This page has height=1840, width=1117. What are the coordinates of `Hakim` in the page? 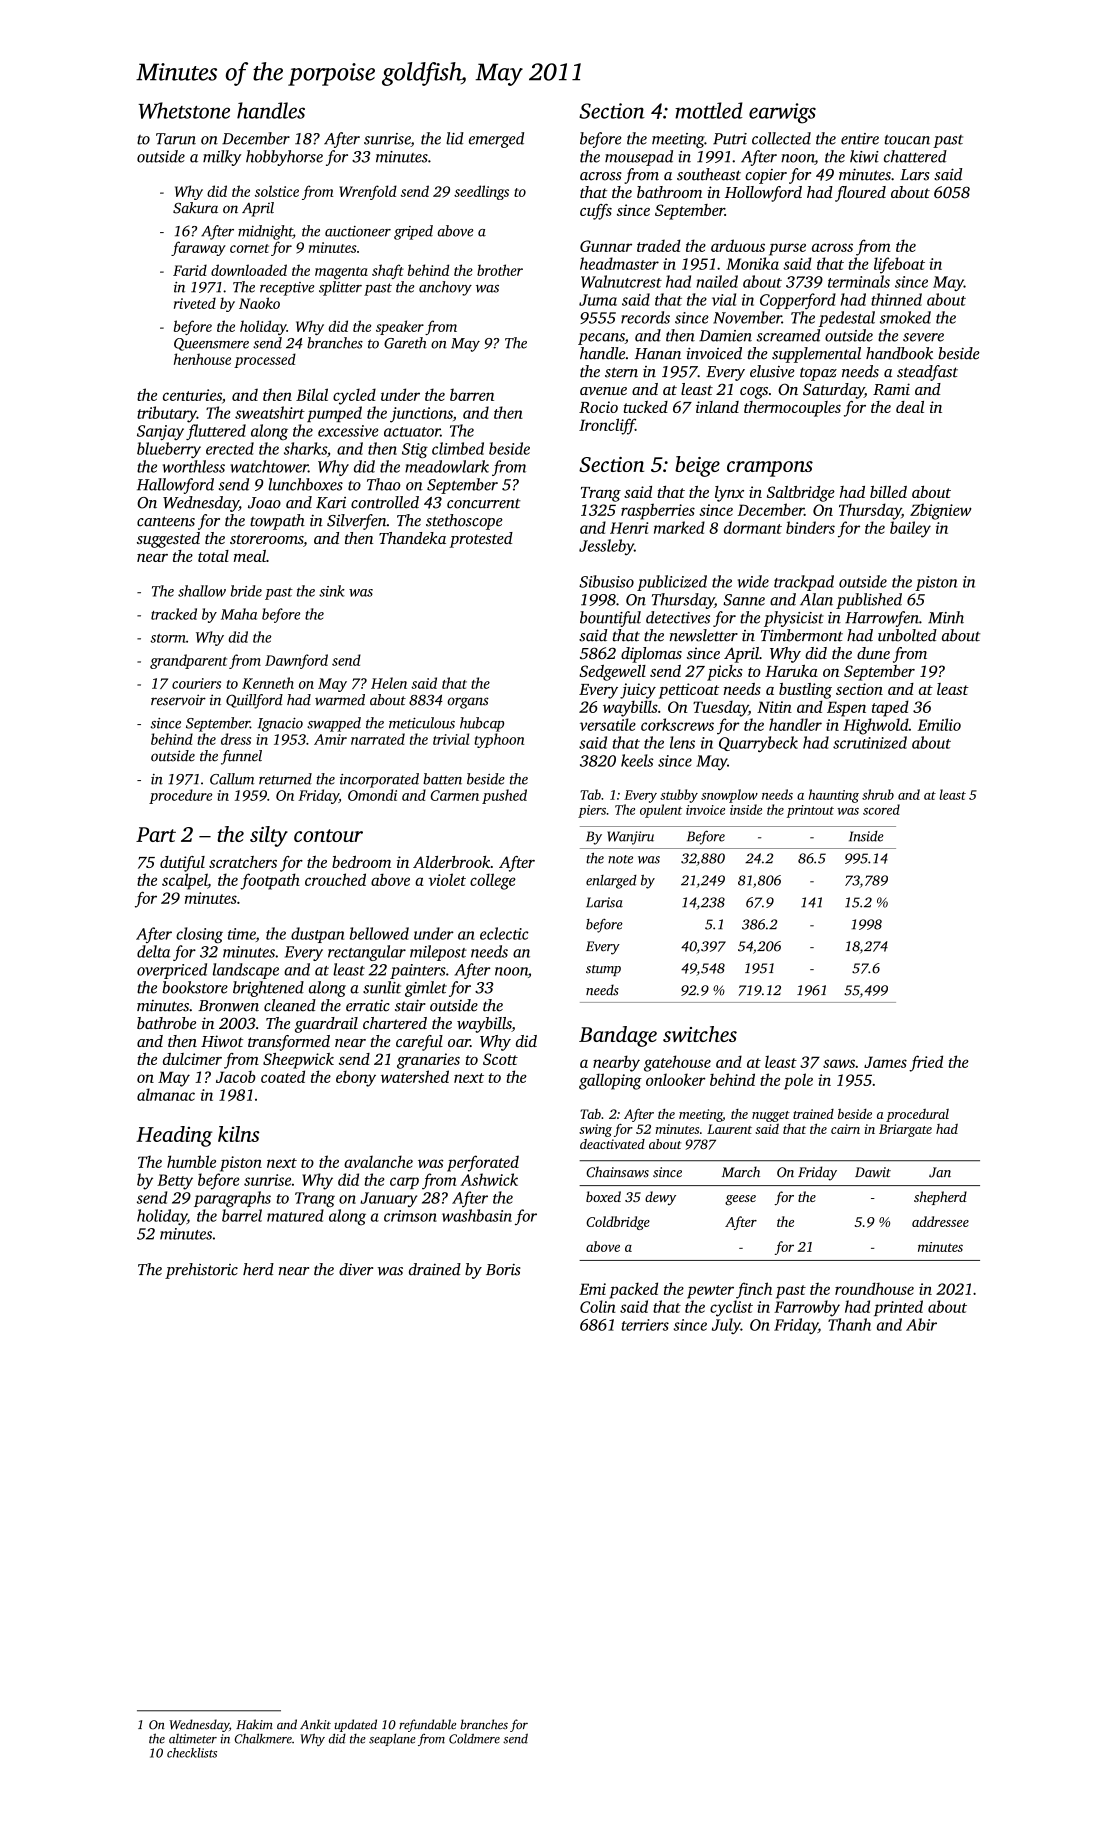 It's located at (254, 1724).
